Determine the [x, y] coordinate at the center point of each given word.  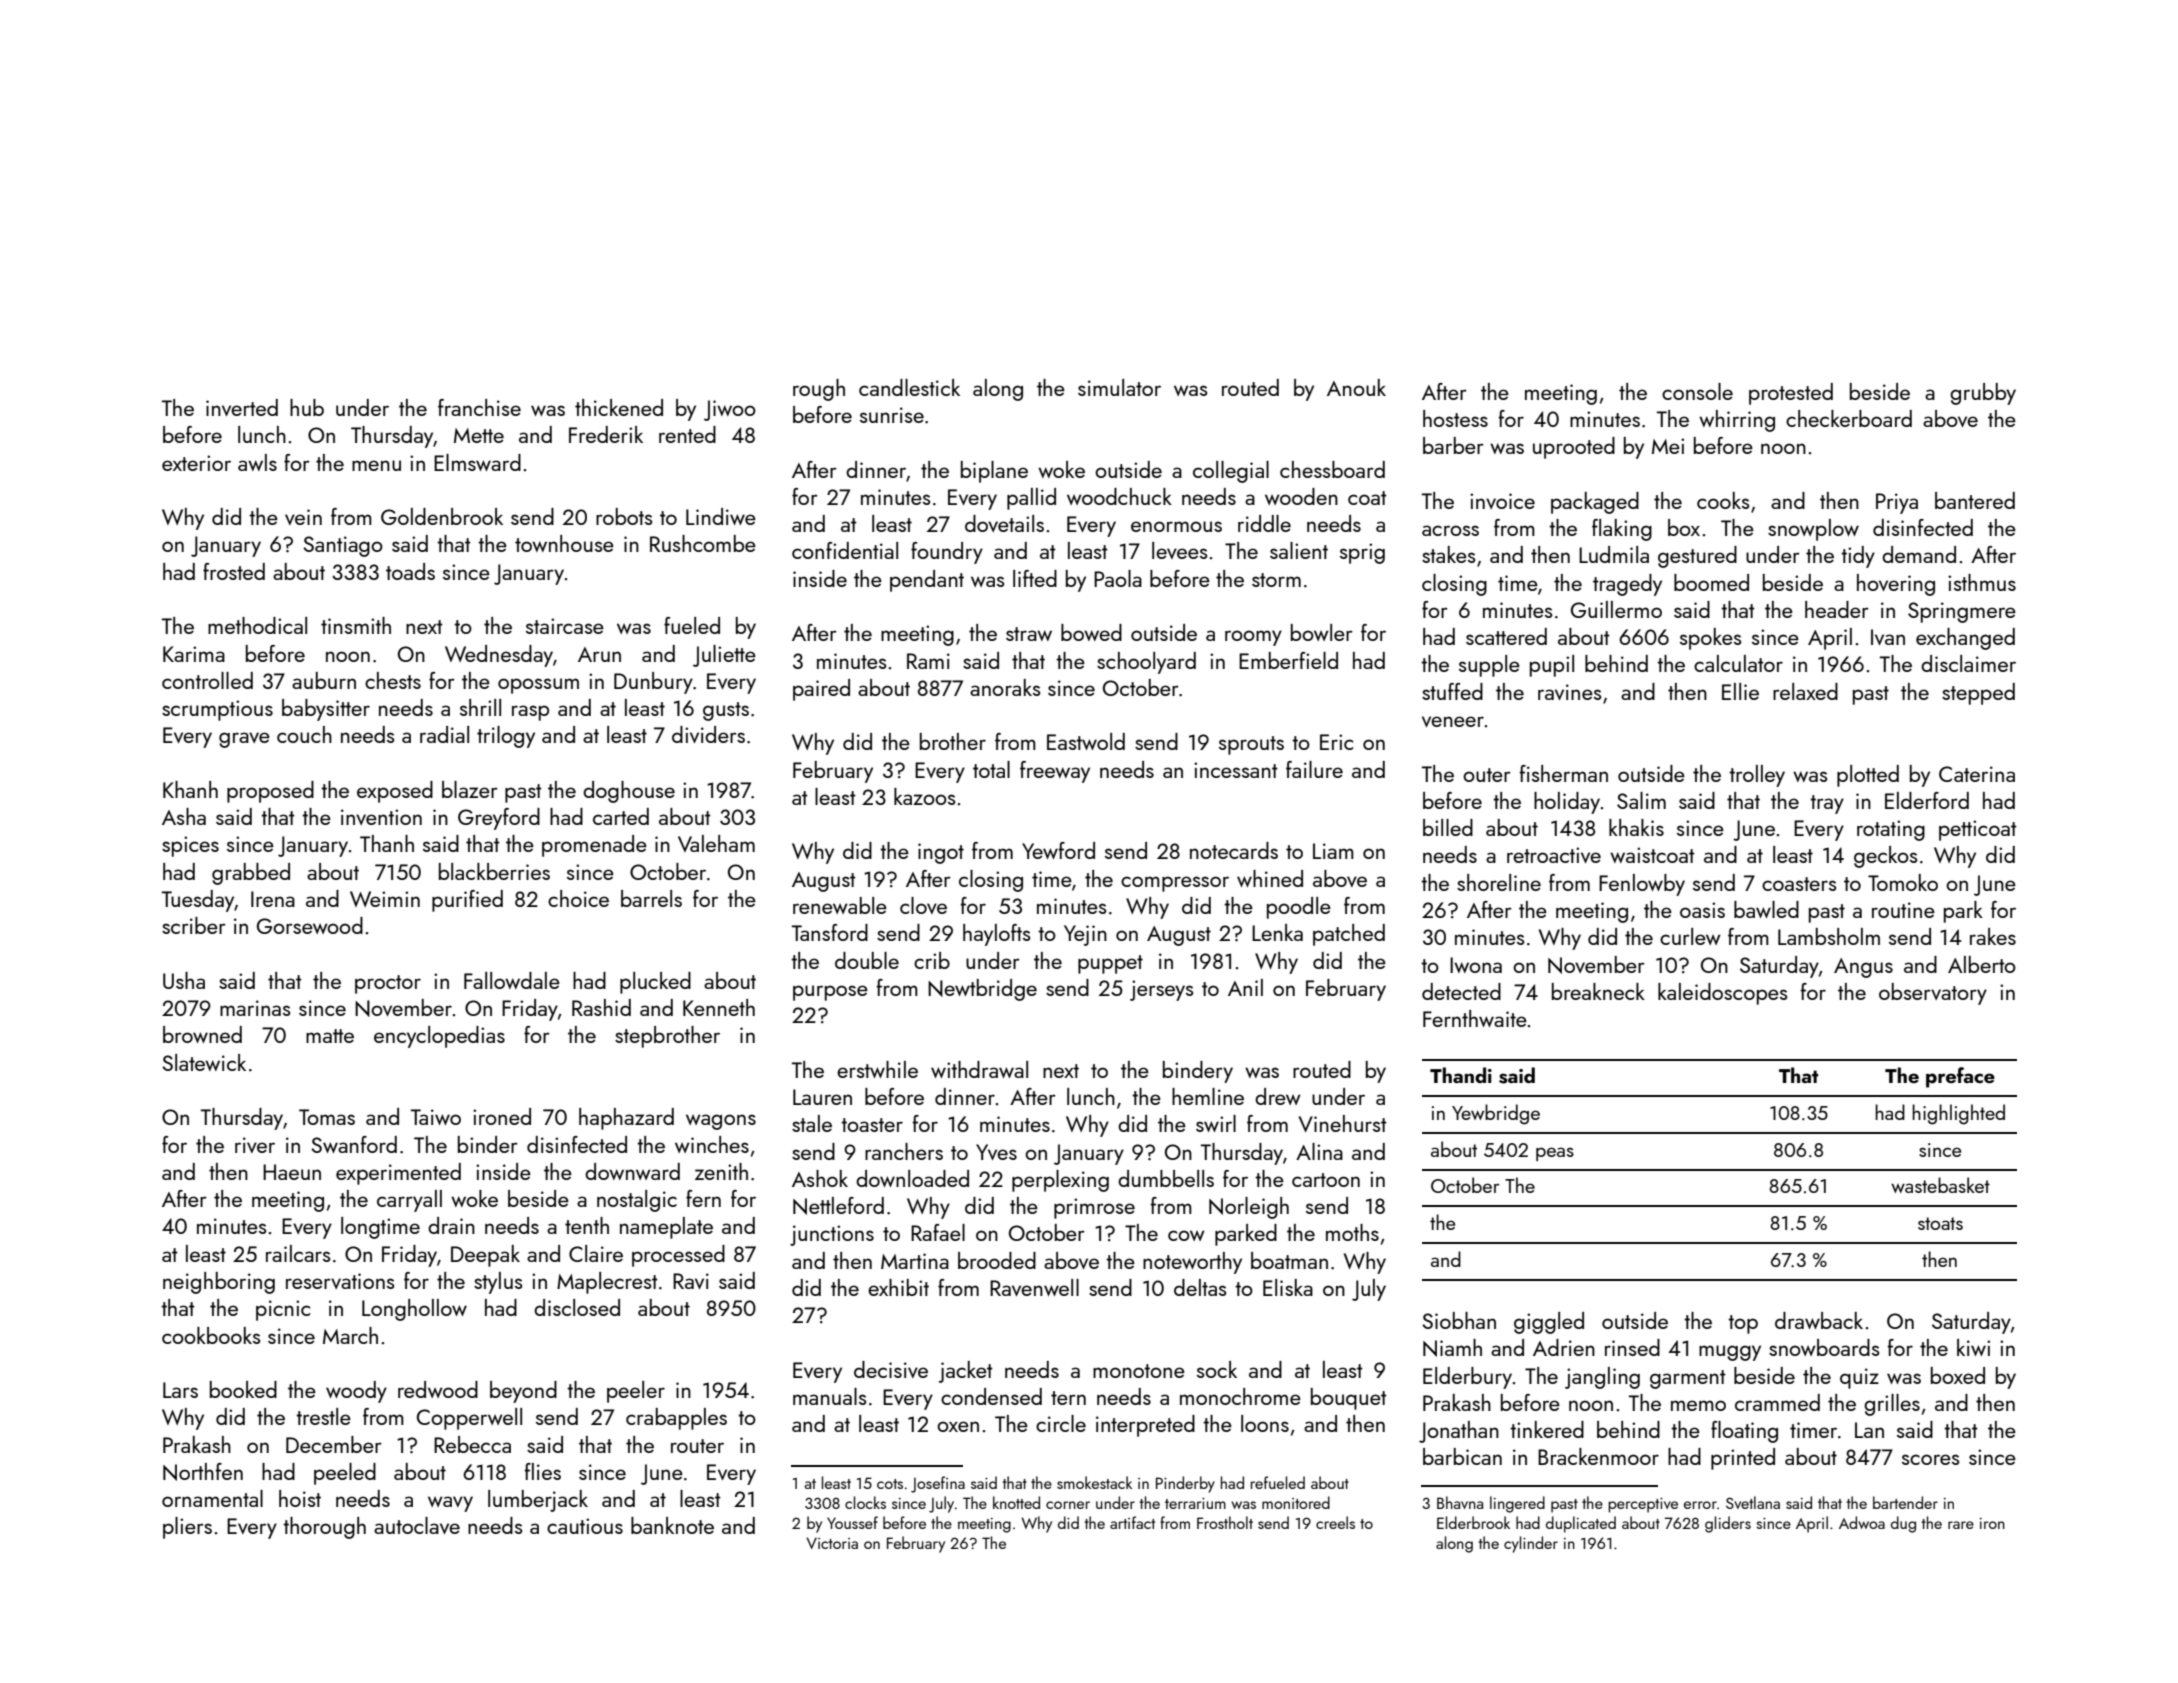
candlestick [909, 387]
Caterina [1977, 774]
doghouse [629, 792]
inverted [242, 407]
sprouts [1251, 745]
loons [1265, 1423]
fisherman [1564, 773]
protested [1791, 394]
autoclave [417, 1525]
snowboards [1824, 1347]
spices [190, 846]
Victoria [832, 1543]
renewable [840, 905]
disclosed [577, 1307]
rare [1961, 1525]
